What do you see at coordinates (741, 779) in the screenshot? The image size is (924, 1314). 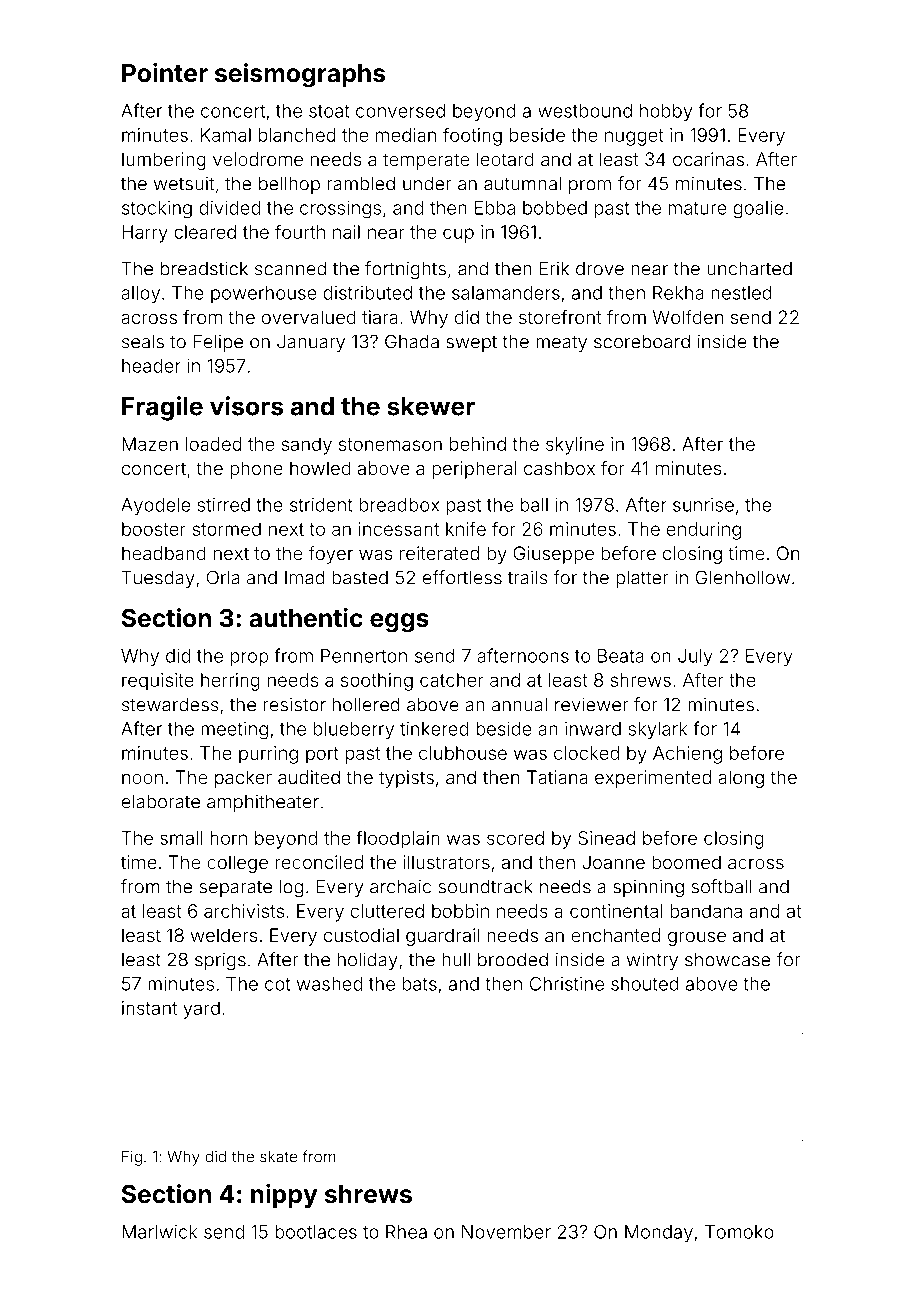 I see `along` at bounding box center [741, 779].
